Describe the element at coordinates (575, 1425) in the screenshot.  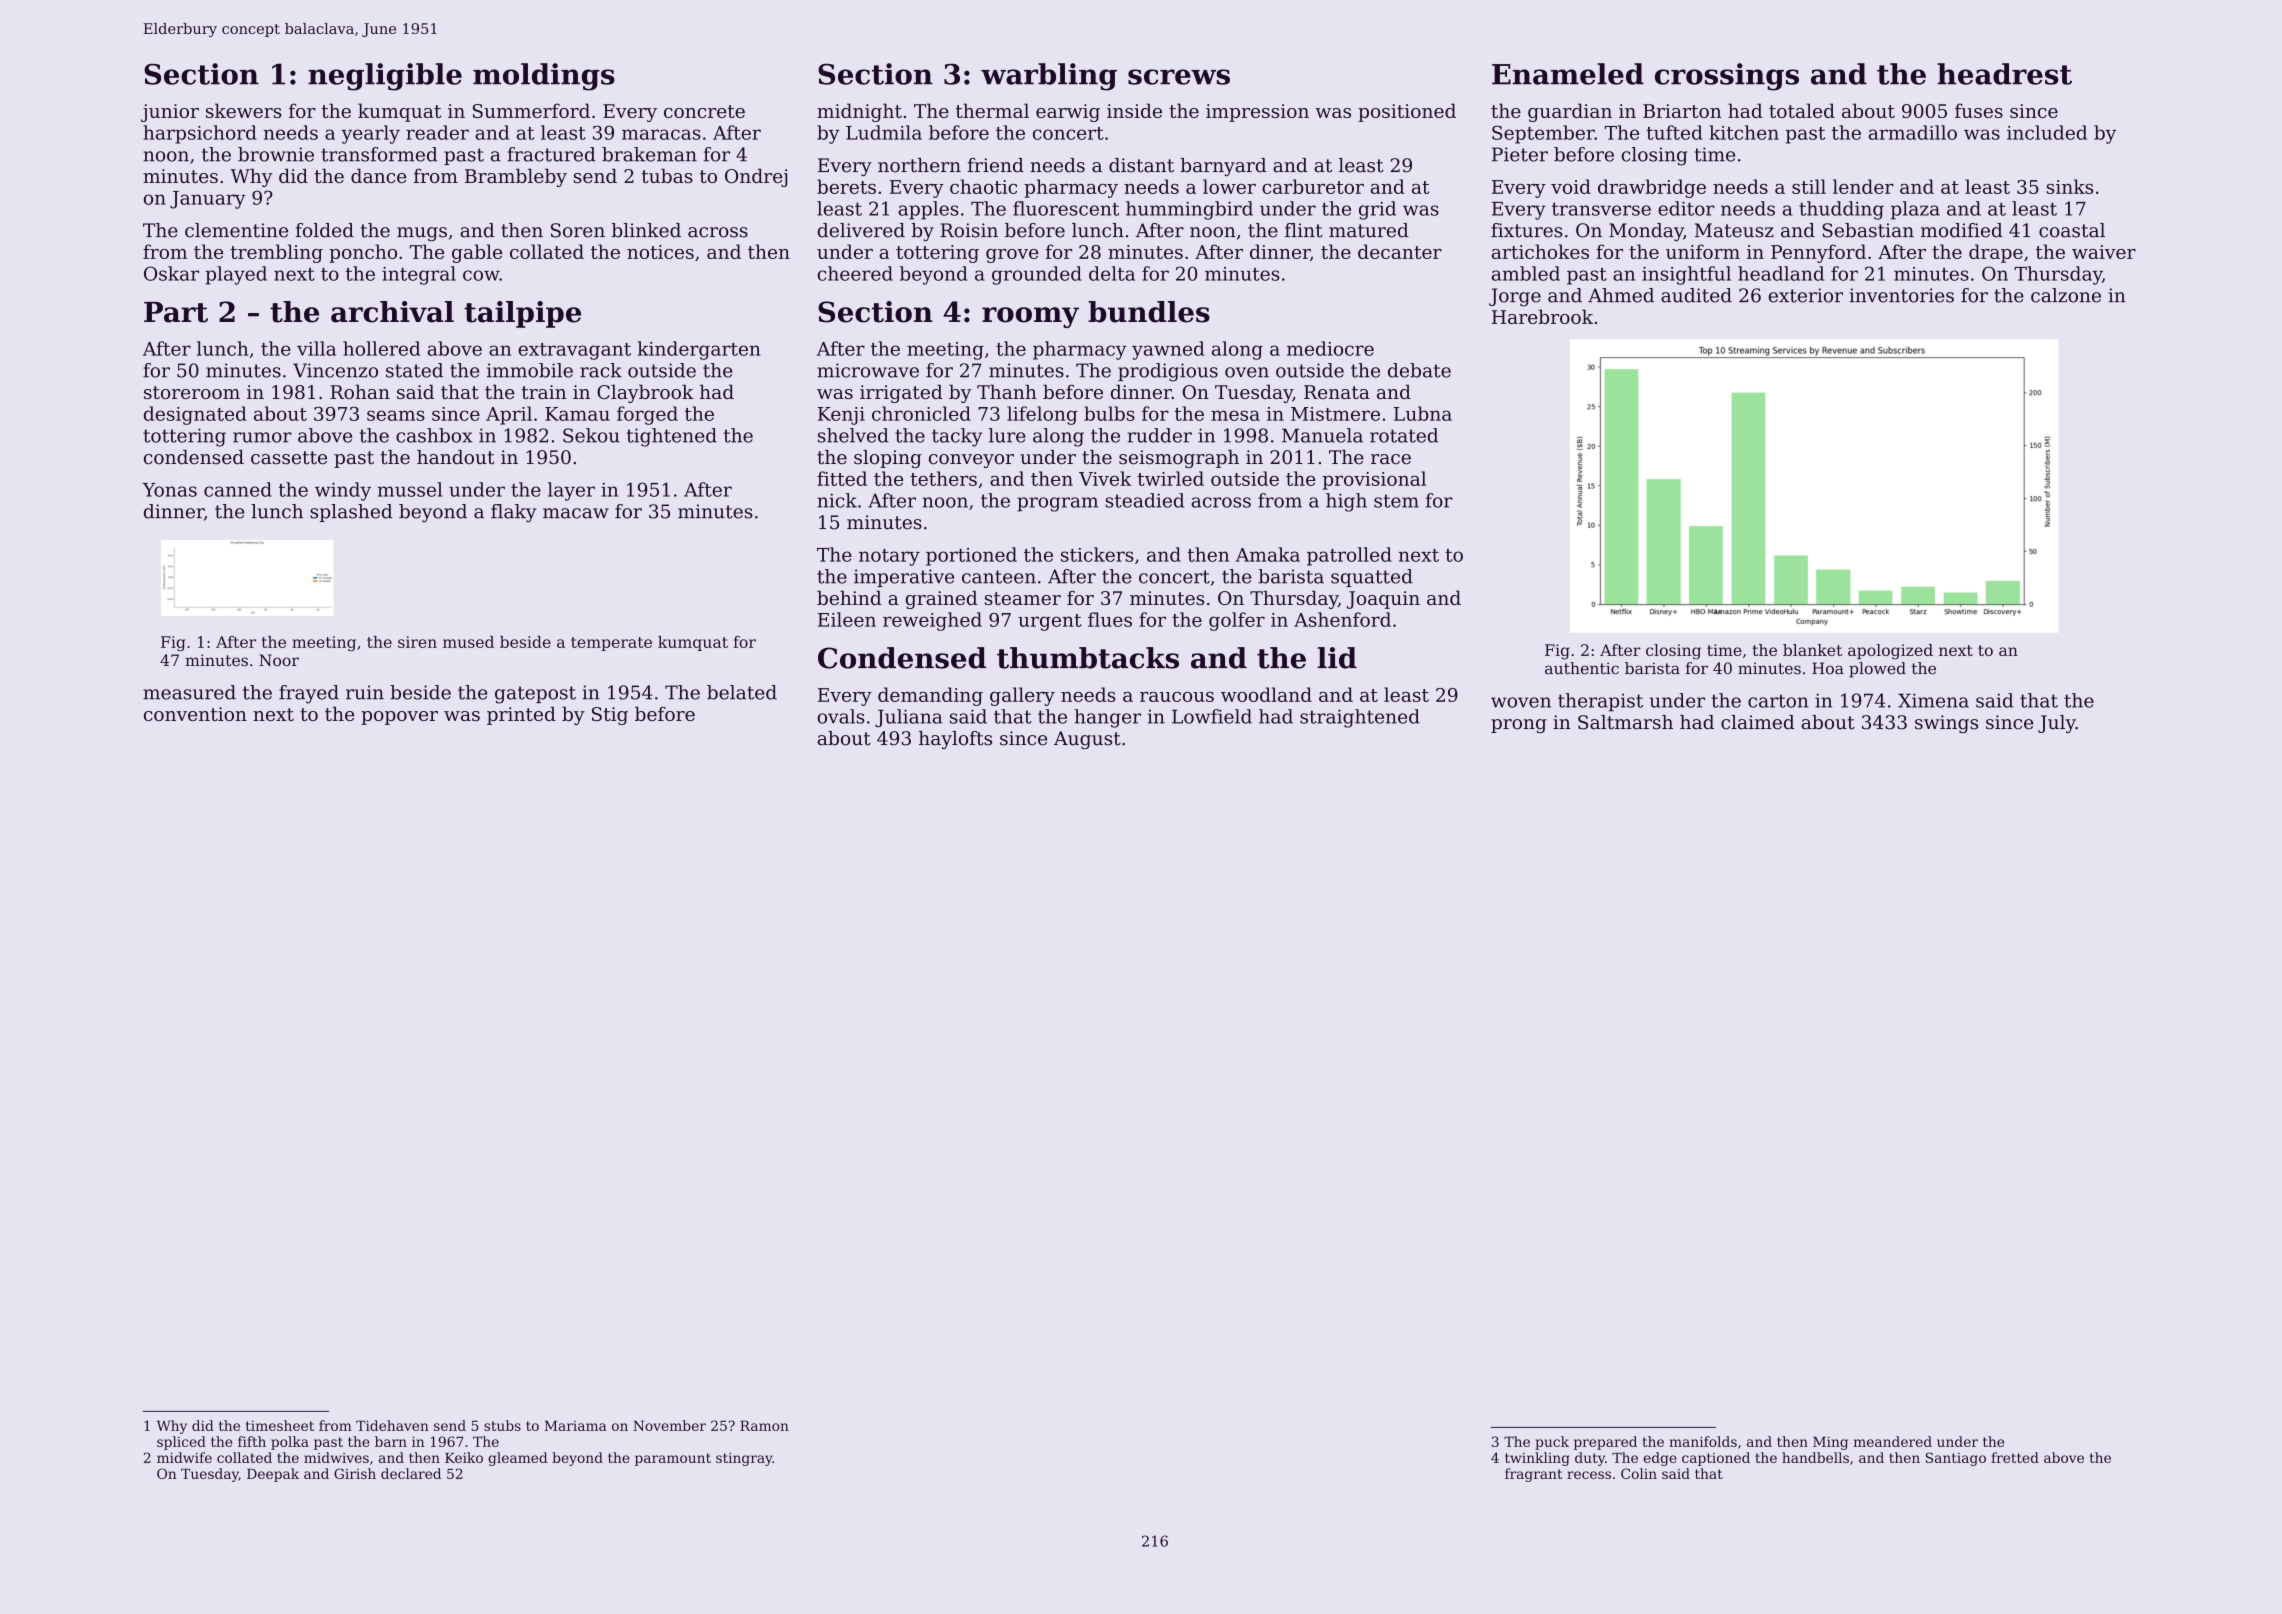
I see `Mariama` at that location.
